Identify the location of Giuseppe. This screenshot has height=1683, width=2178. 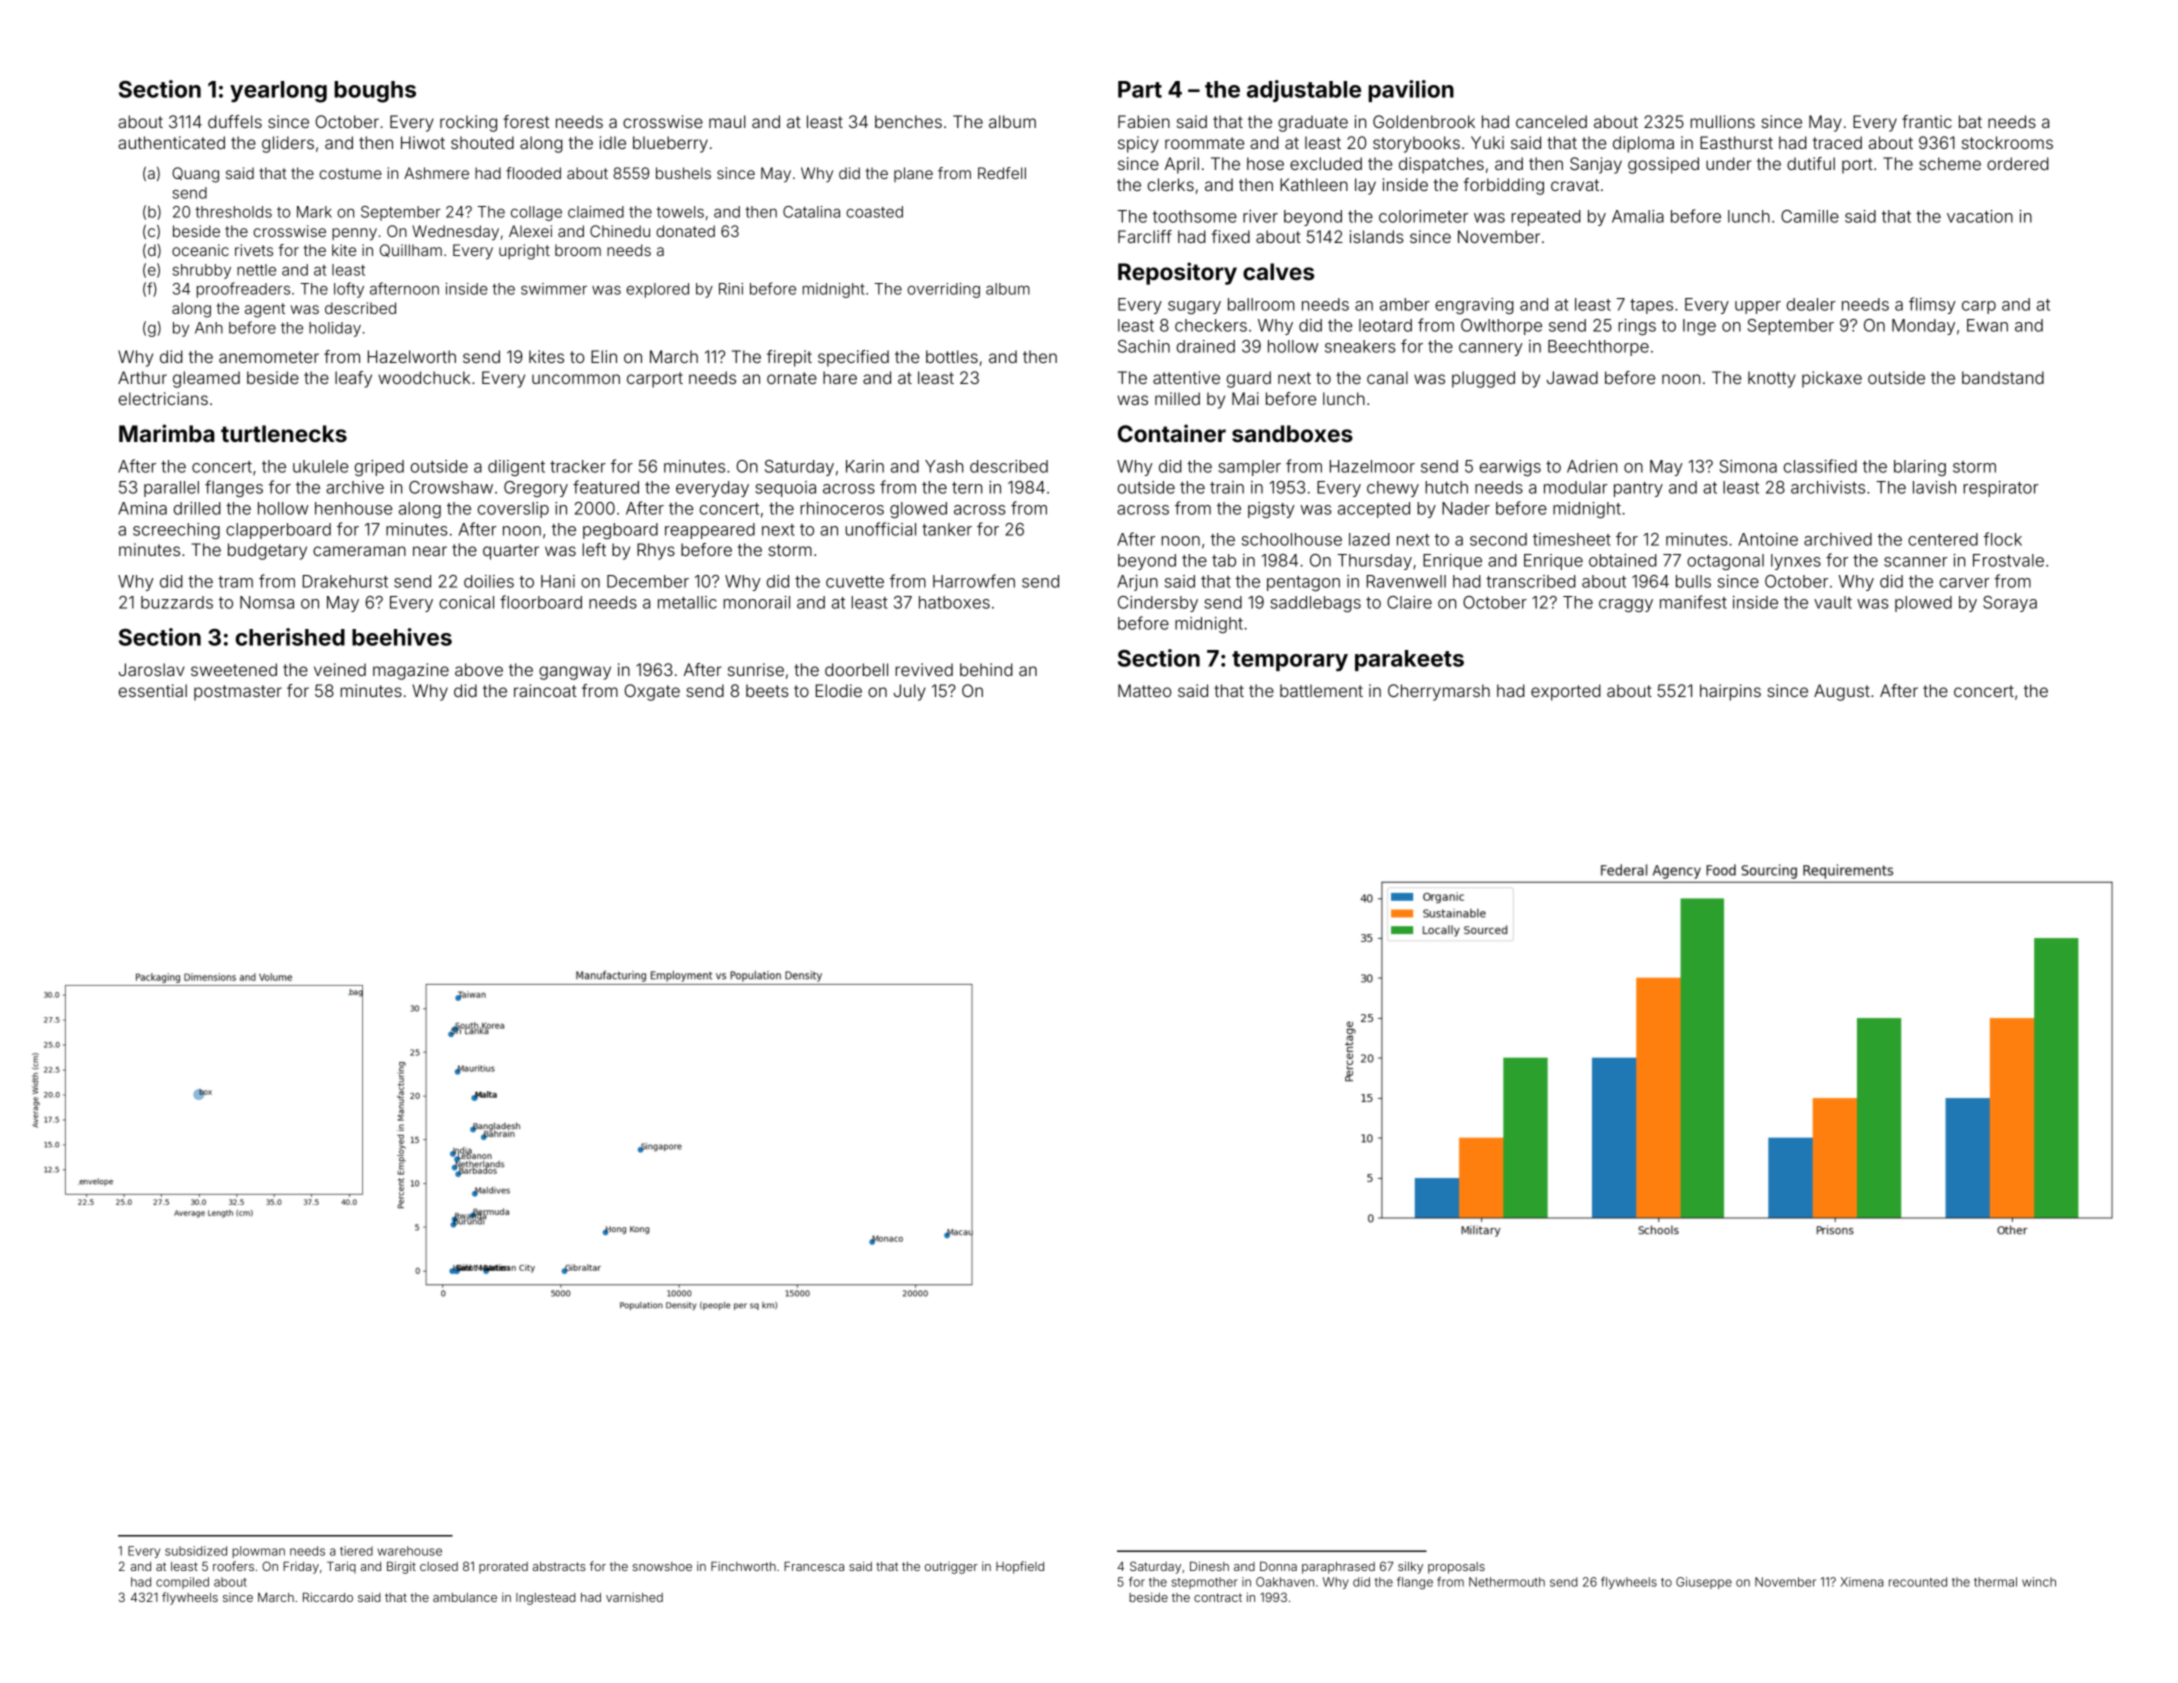
(1704, 1583).
